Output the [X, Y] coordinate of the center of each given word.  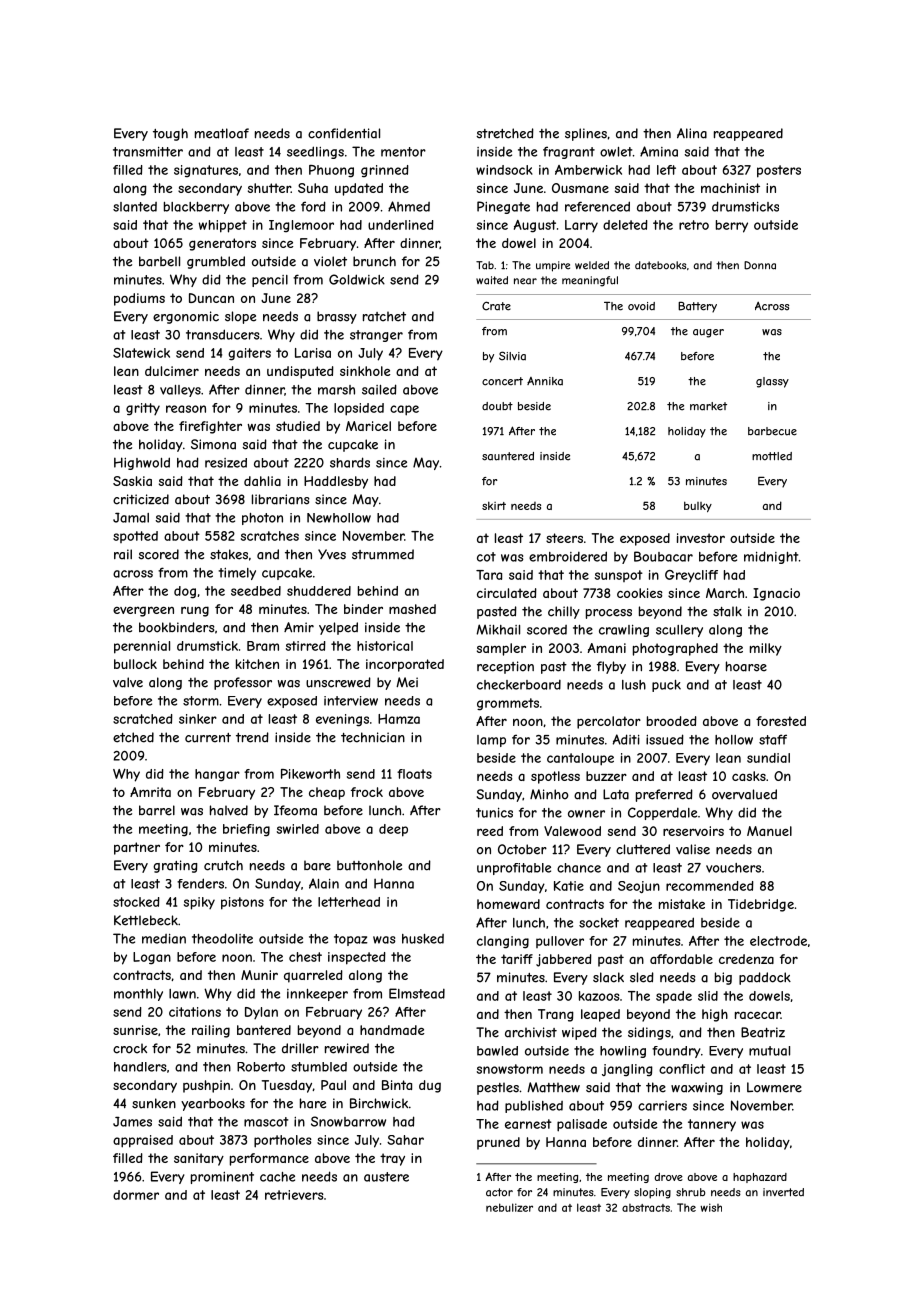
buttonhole [369, 865]
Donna [760, 265]
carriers [662, 1106]
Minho [549, 794]
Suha [313, 188]
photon [262, 519]
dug [430, 1086]
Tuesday [287, 1086]
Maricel [368, 426]
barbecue [772, 431]
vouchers [733, 868]
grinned [385, 171]
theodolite [222, 938]
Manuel [769, 831]
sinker [198, 719]
